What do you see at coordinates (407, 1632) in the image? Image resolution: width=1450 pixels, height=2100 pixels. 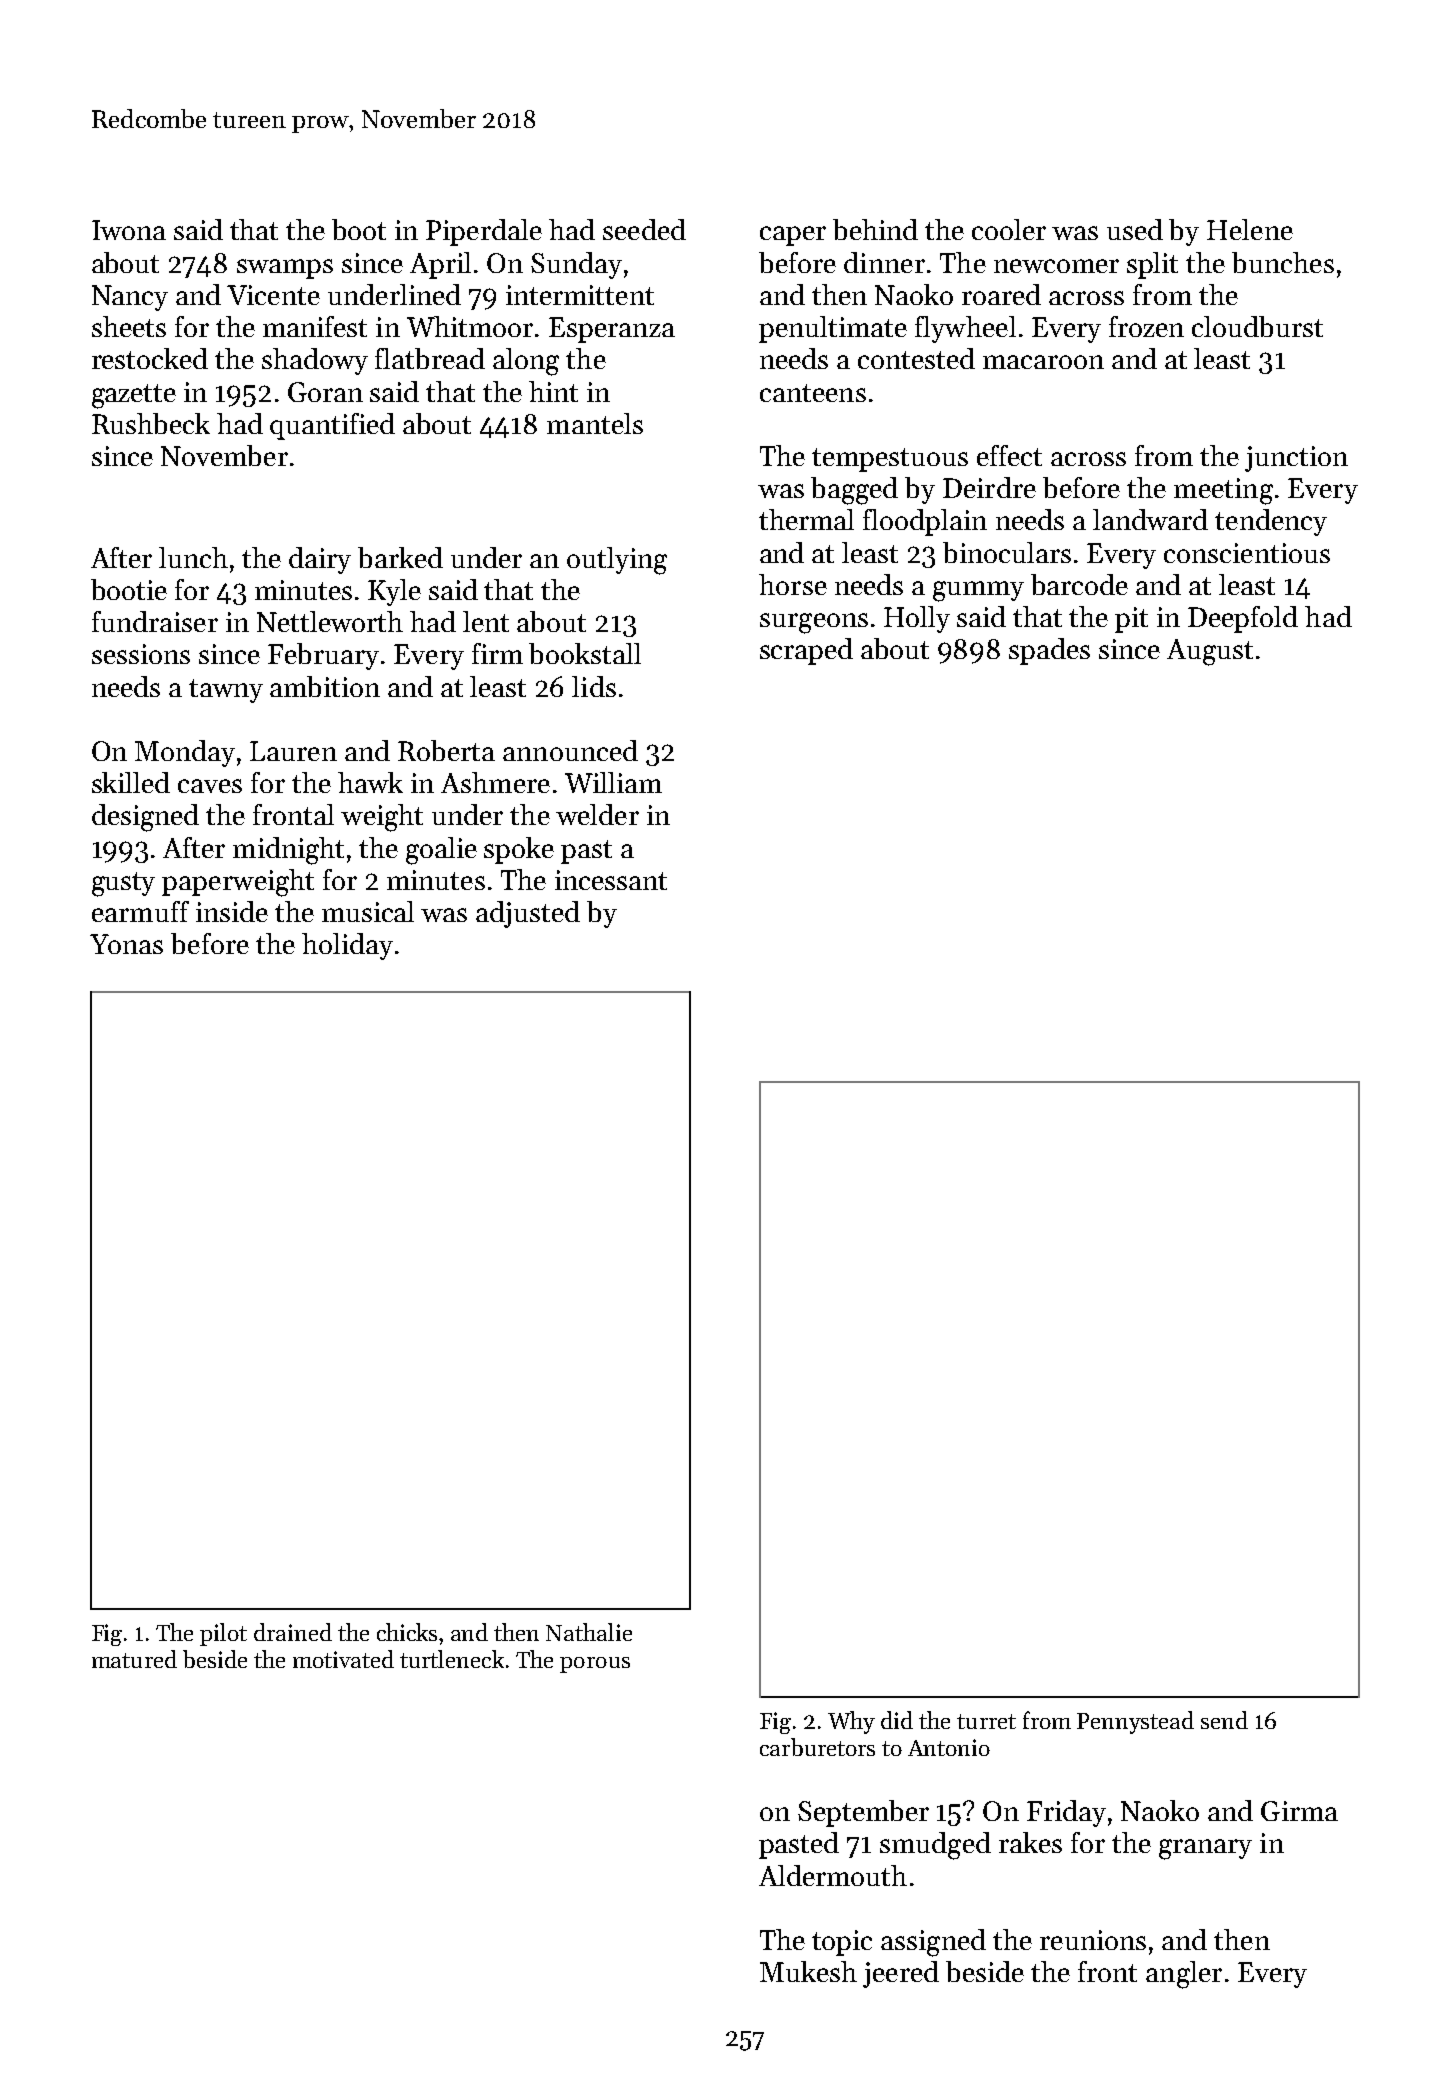 I see `chicks` at bounding box center [407, 1632].
